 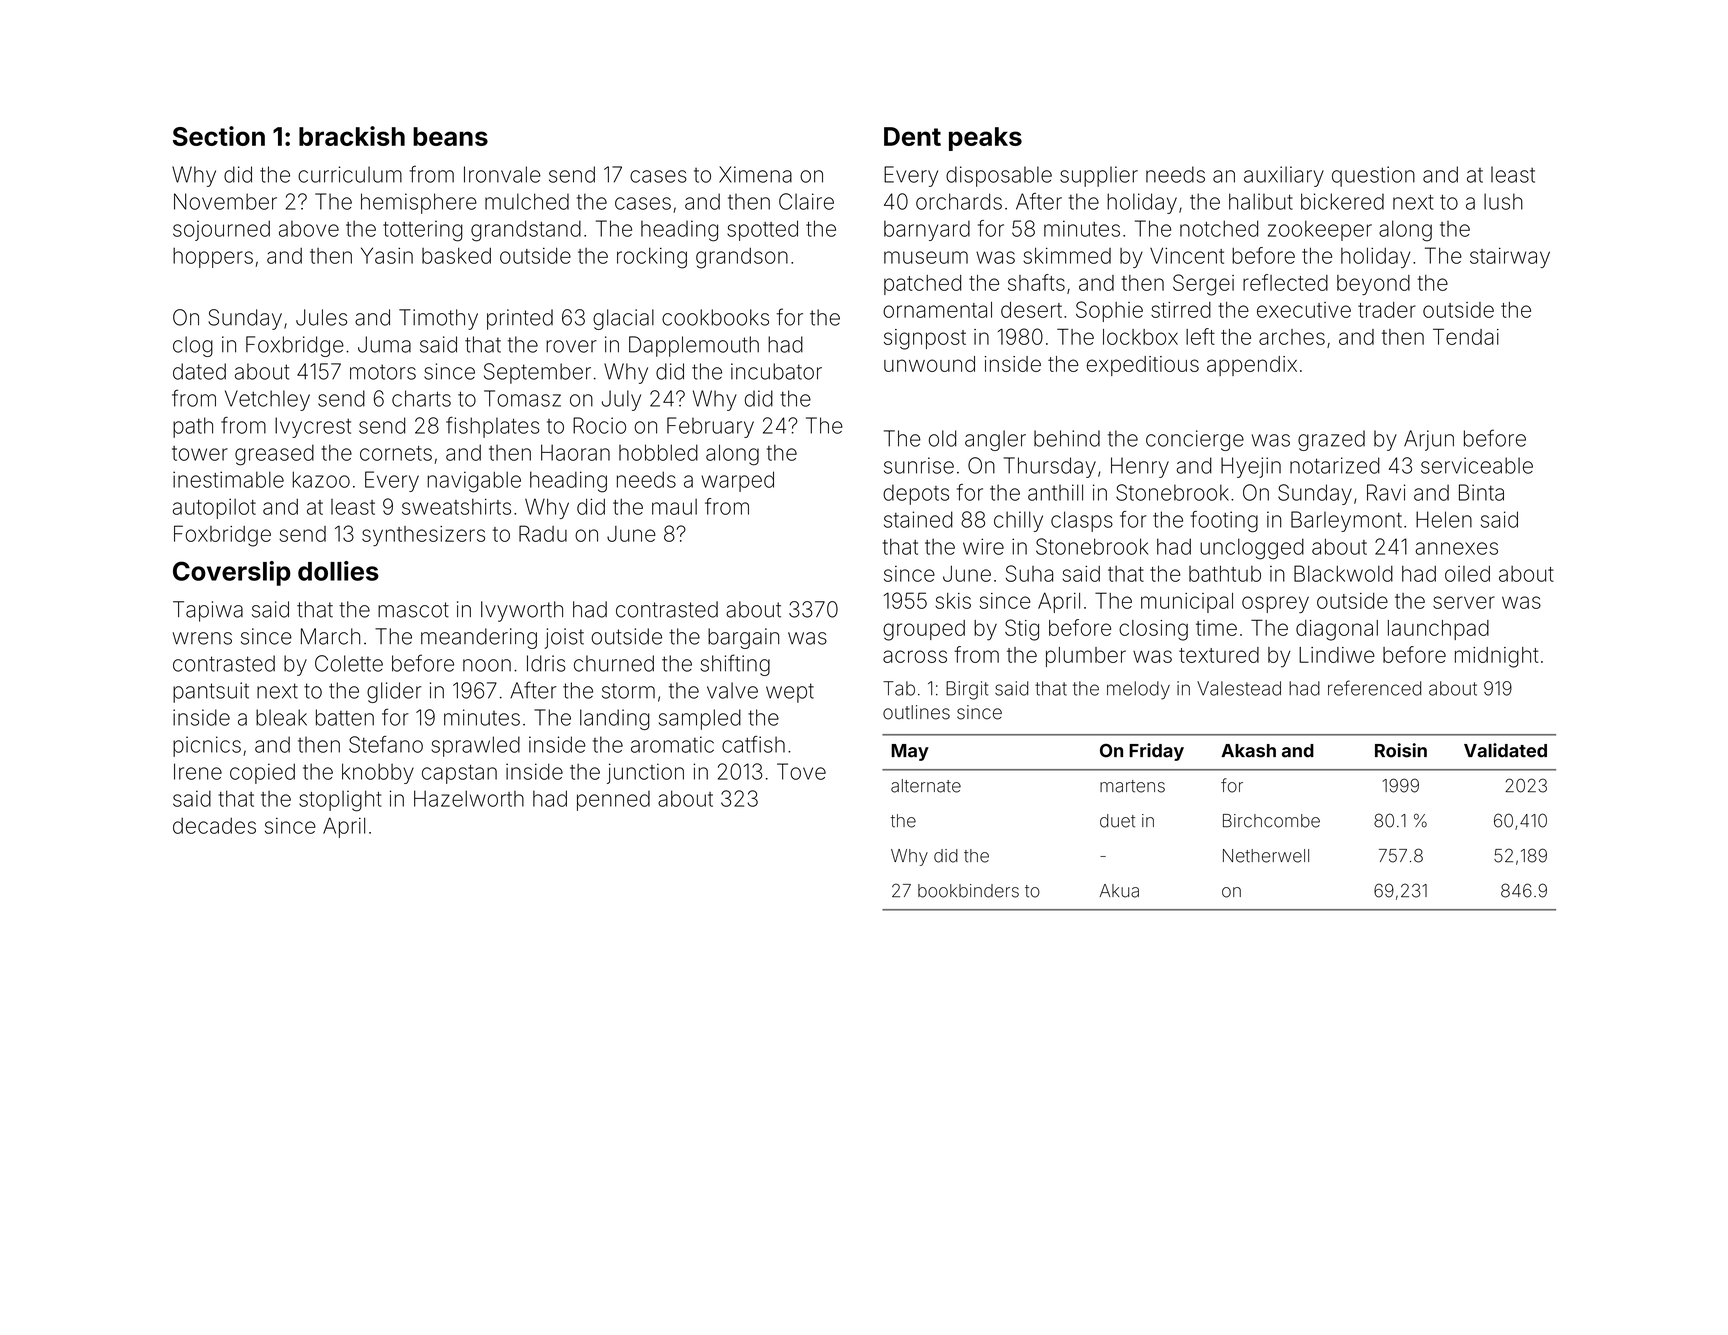 What do you see at coordinates (345, 717) in the screenshot?
I see `batten` at bounding box center [345, 717].
